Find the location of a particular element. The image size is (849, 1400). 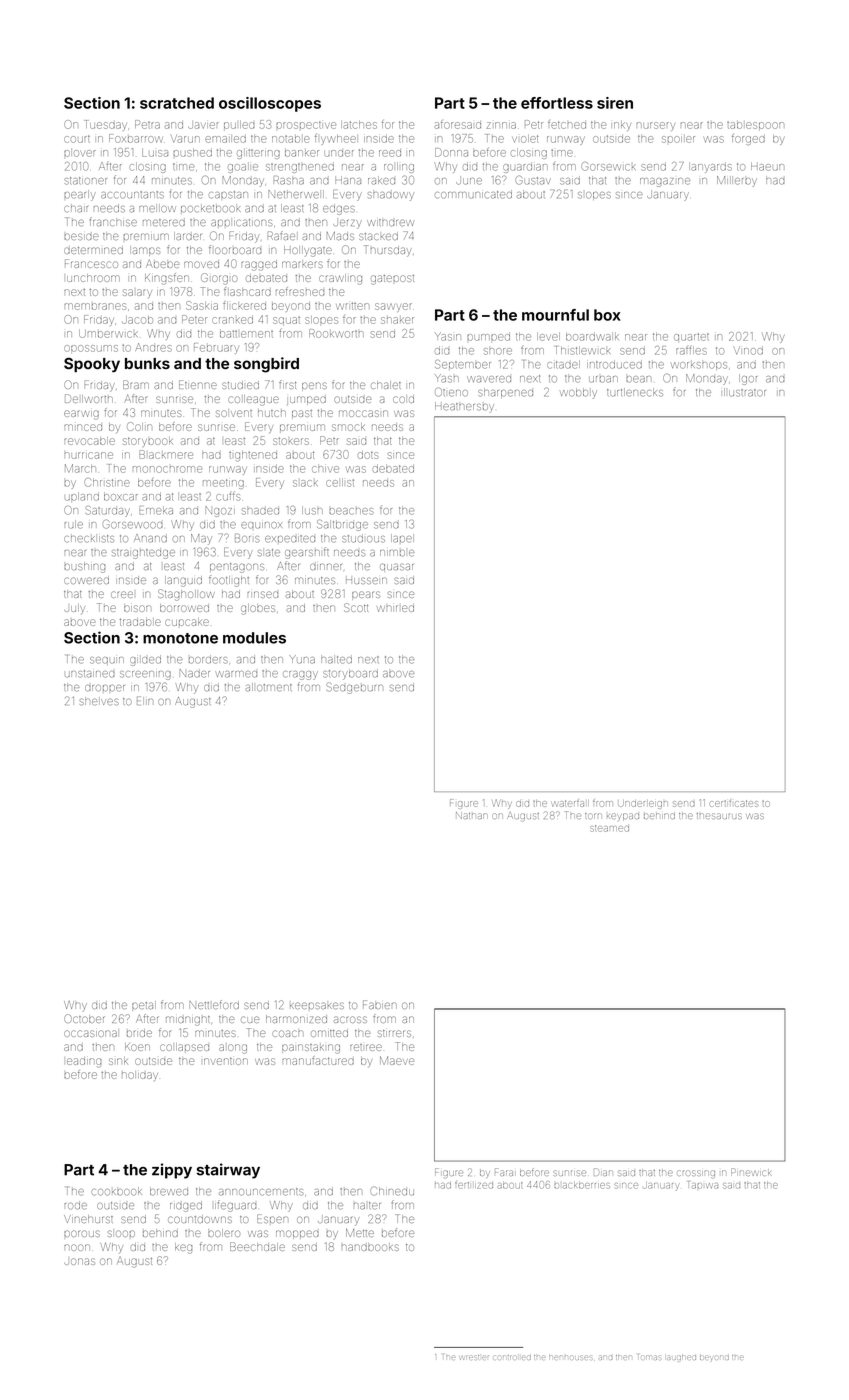

Vinod is located at coordinates (748, 350).
